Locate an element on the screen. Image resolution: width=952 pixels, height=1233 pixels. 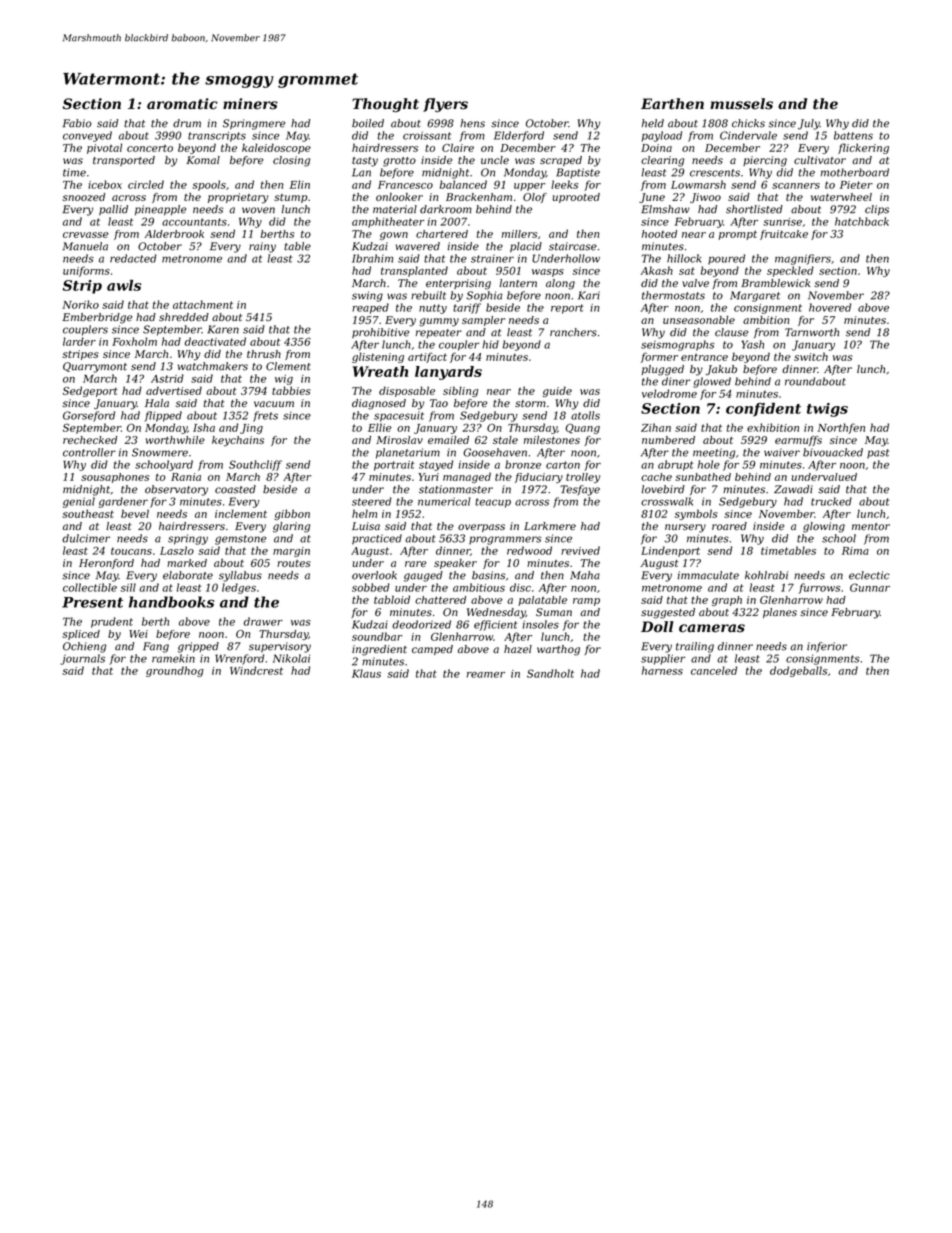
Yash is located at coordinates (753, 344).
